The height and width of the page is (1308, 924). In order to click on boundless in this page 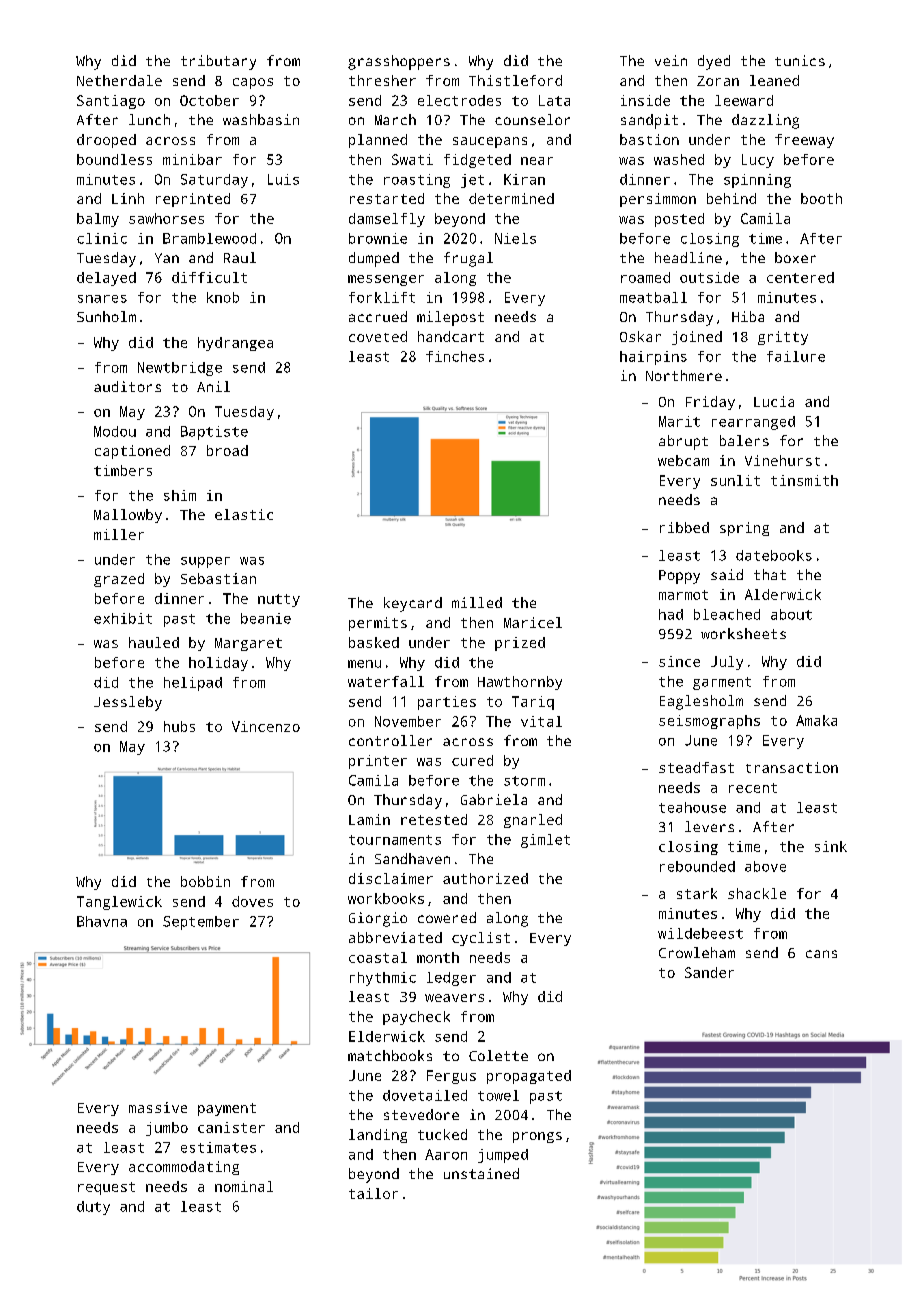, I will do `click(114, 159)`.
